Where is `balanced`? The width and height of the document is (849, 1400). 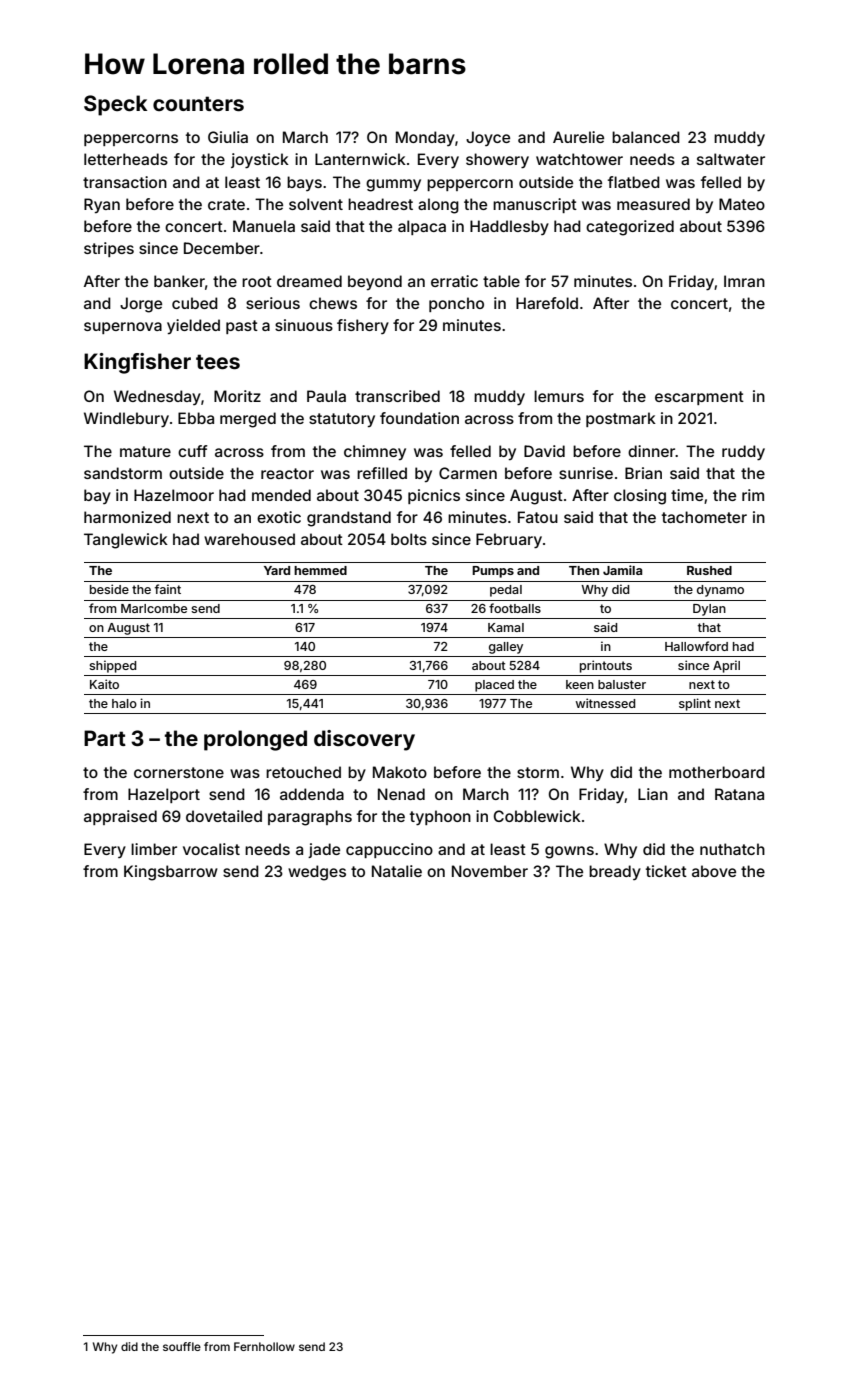 balanced is located at coordinates (646, 137).
